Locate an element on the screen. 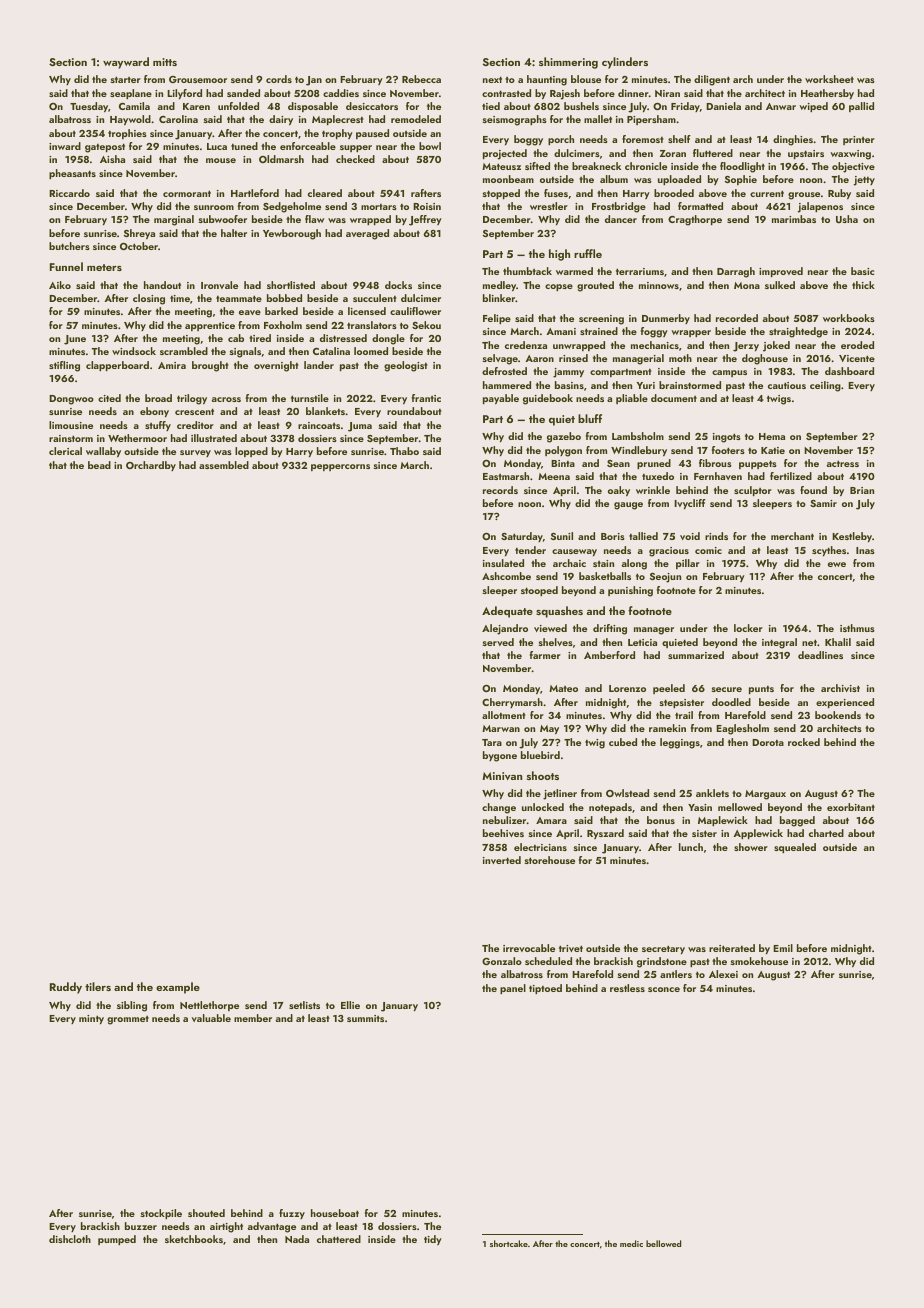 The height and width of the screenshot is (1308, 924). Aiko is located at coordinates (60, 285).
